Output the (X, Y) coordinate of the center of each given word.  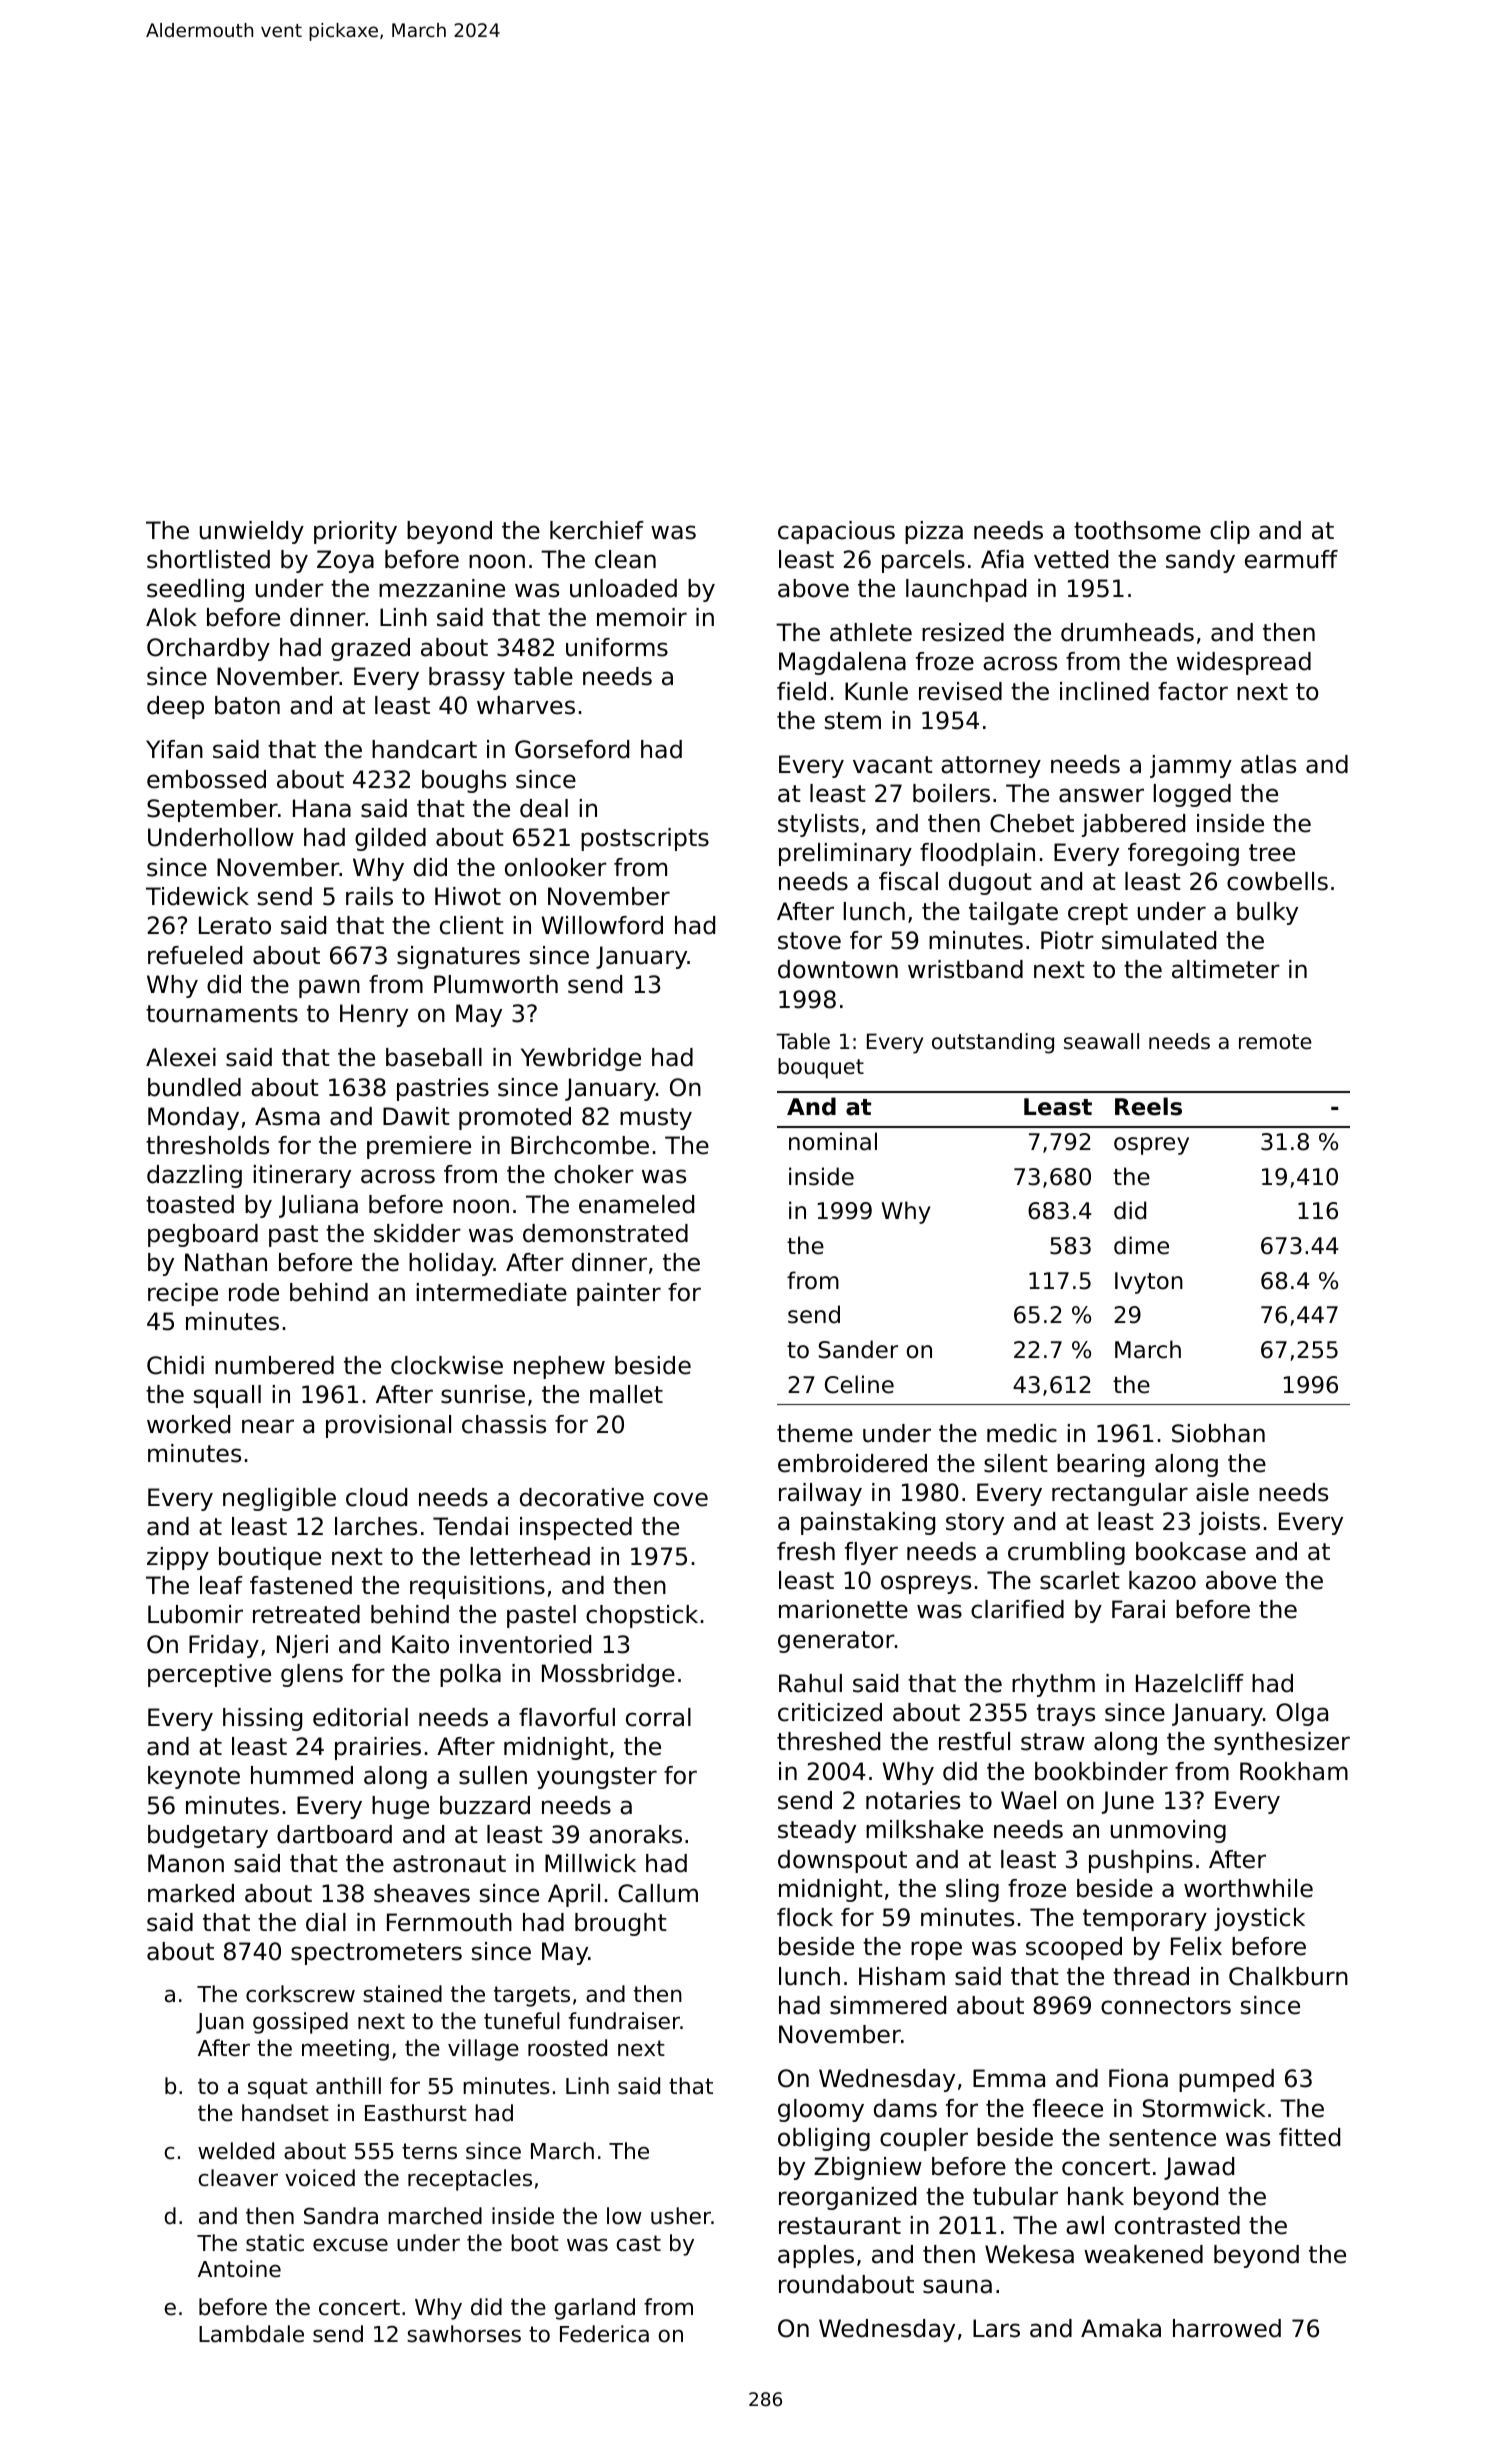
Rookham (1294, 1771)
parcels (923, 561)
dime (1141, 1245)
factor (1193, 691)
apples (816, 2256)
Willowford (602, 925)
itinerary (302, 1176)
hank (1096, 2196)
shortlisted (208, 559)
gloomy (821, 2110)
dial (326, 1922)
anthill (348, 2086)
